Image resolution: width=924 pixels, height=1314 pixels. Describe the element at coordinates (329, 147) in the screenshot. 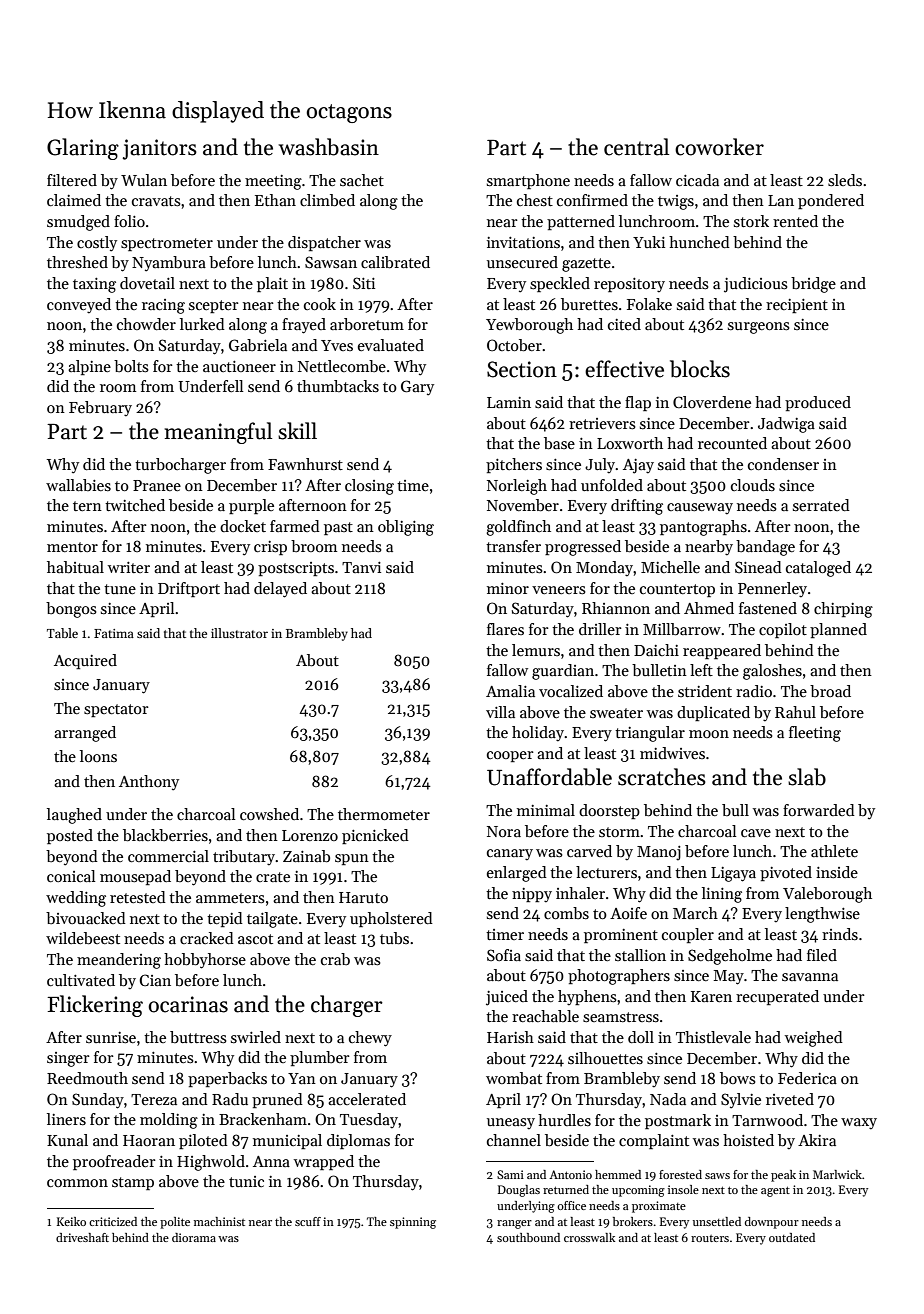

I see `washbasin` at that location.
